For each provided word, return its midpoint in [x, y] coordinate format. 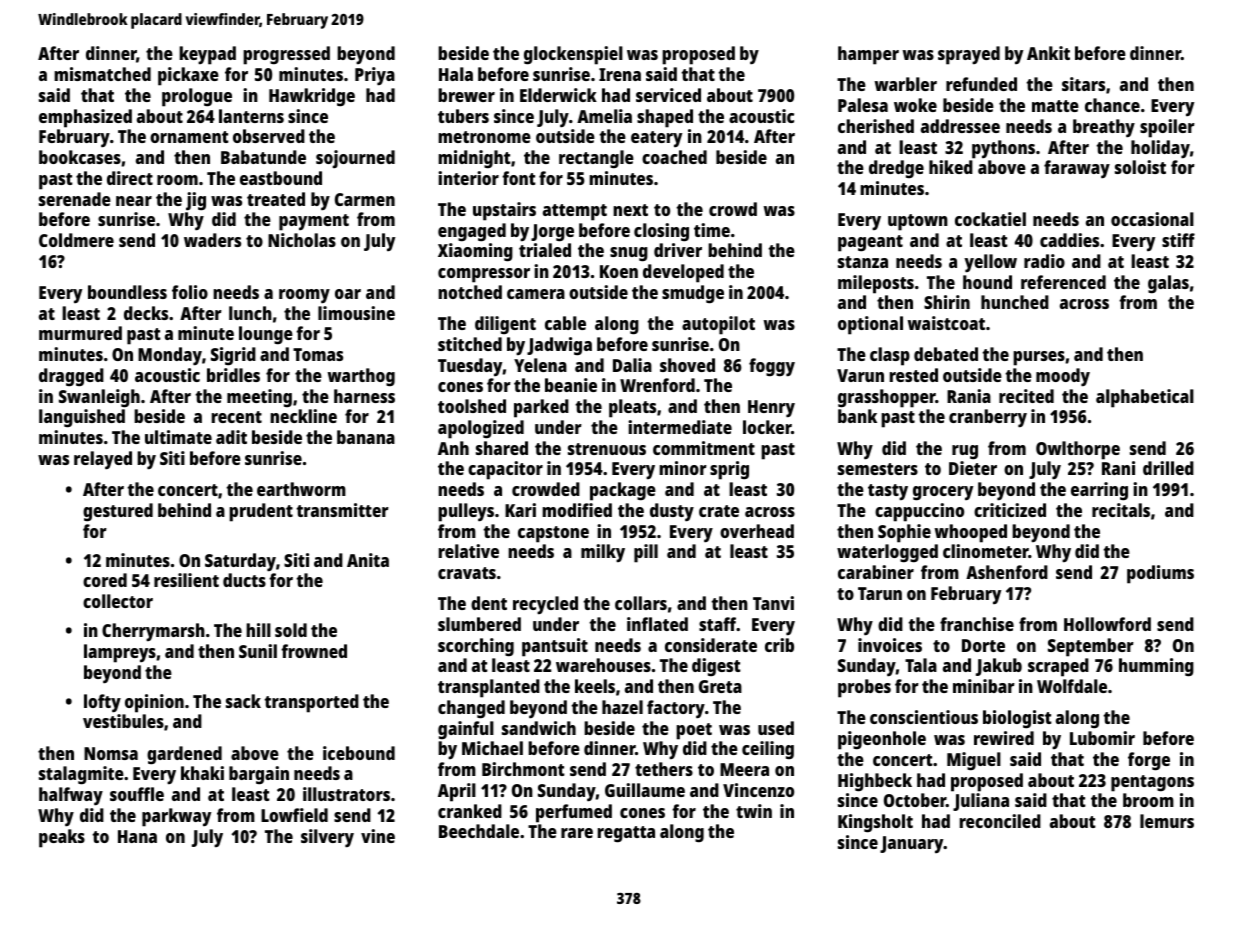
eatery [656, 139]
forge [1149, 761]
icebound [359, 753]
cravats [467, 573]
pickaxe [188, 76]
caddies [1069, 240]
